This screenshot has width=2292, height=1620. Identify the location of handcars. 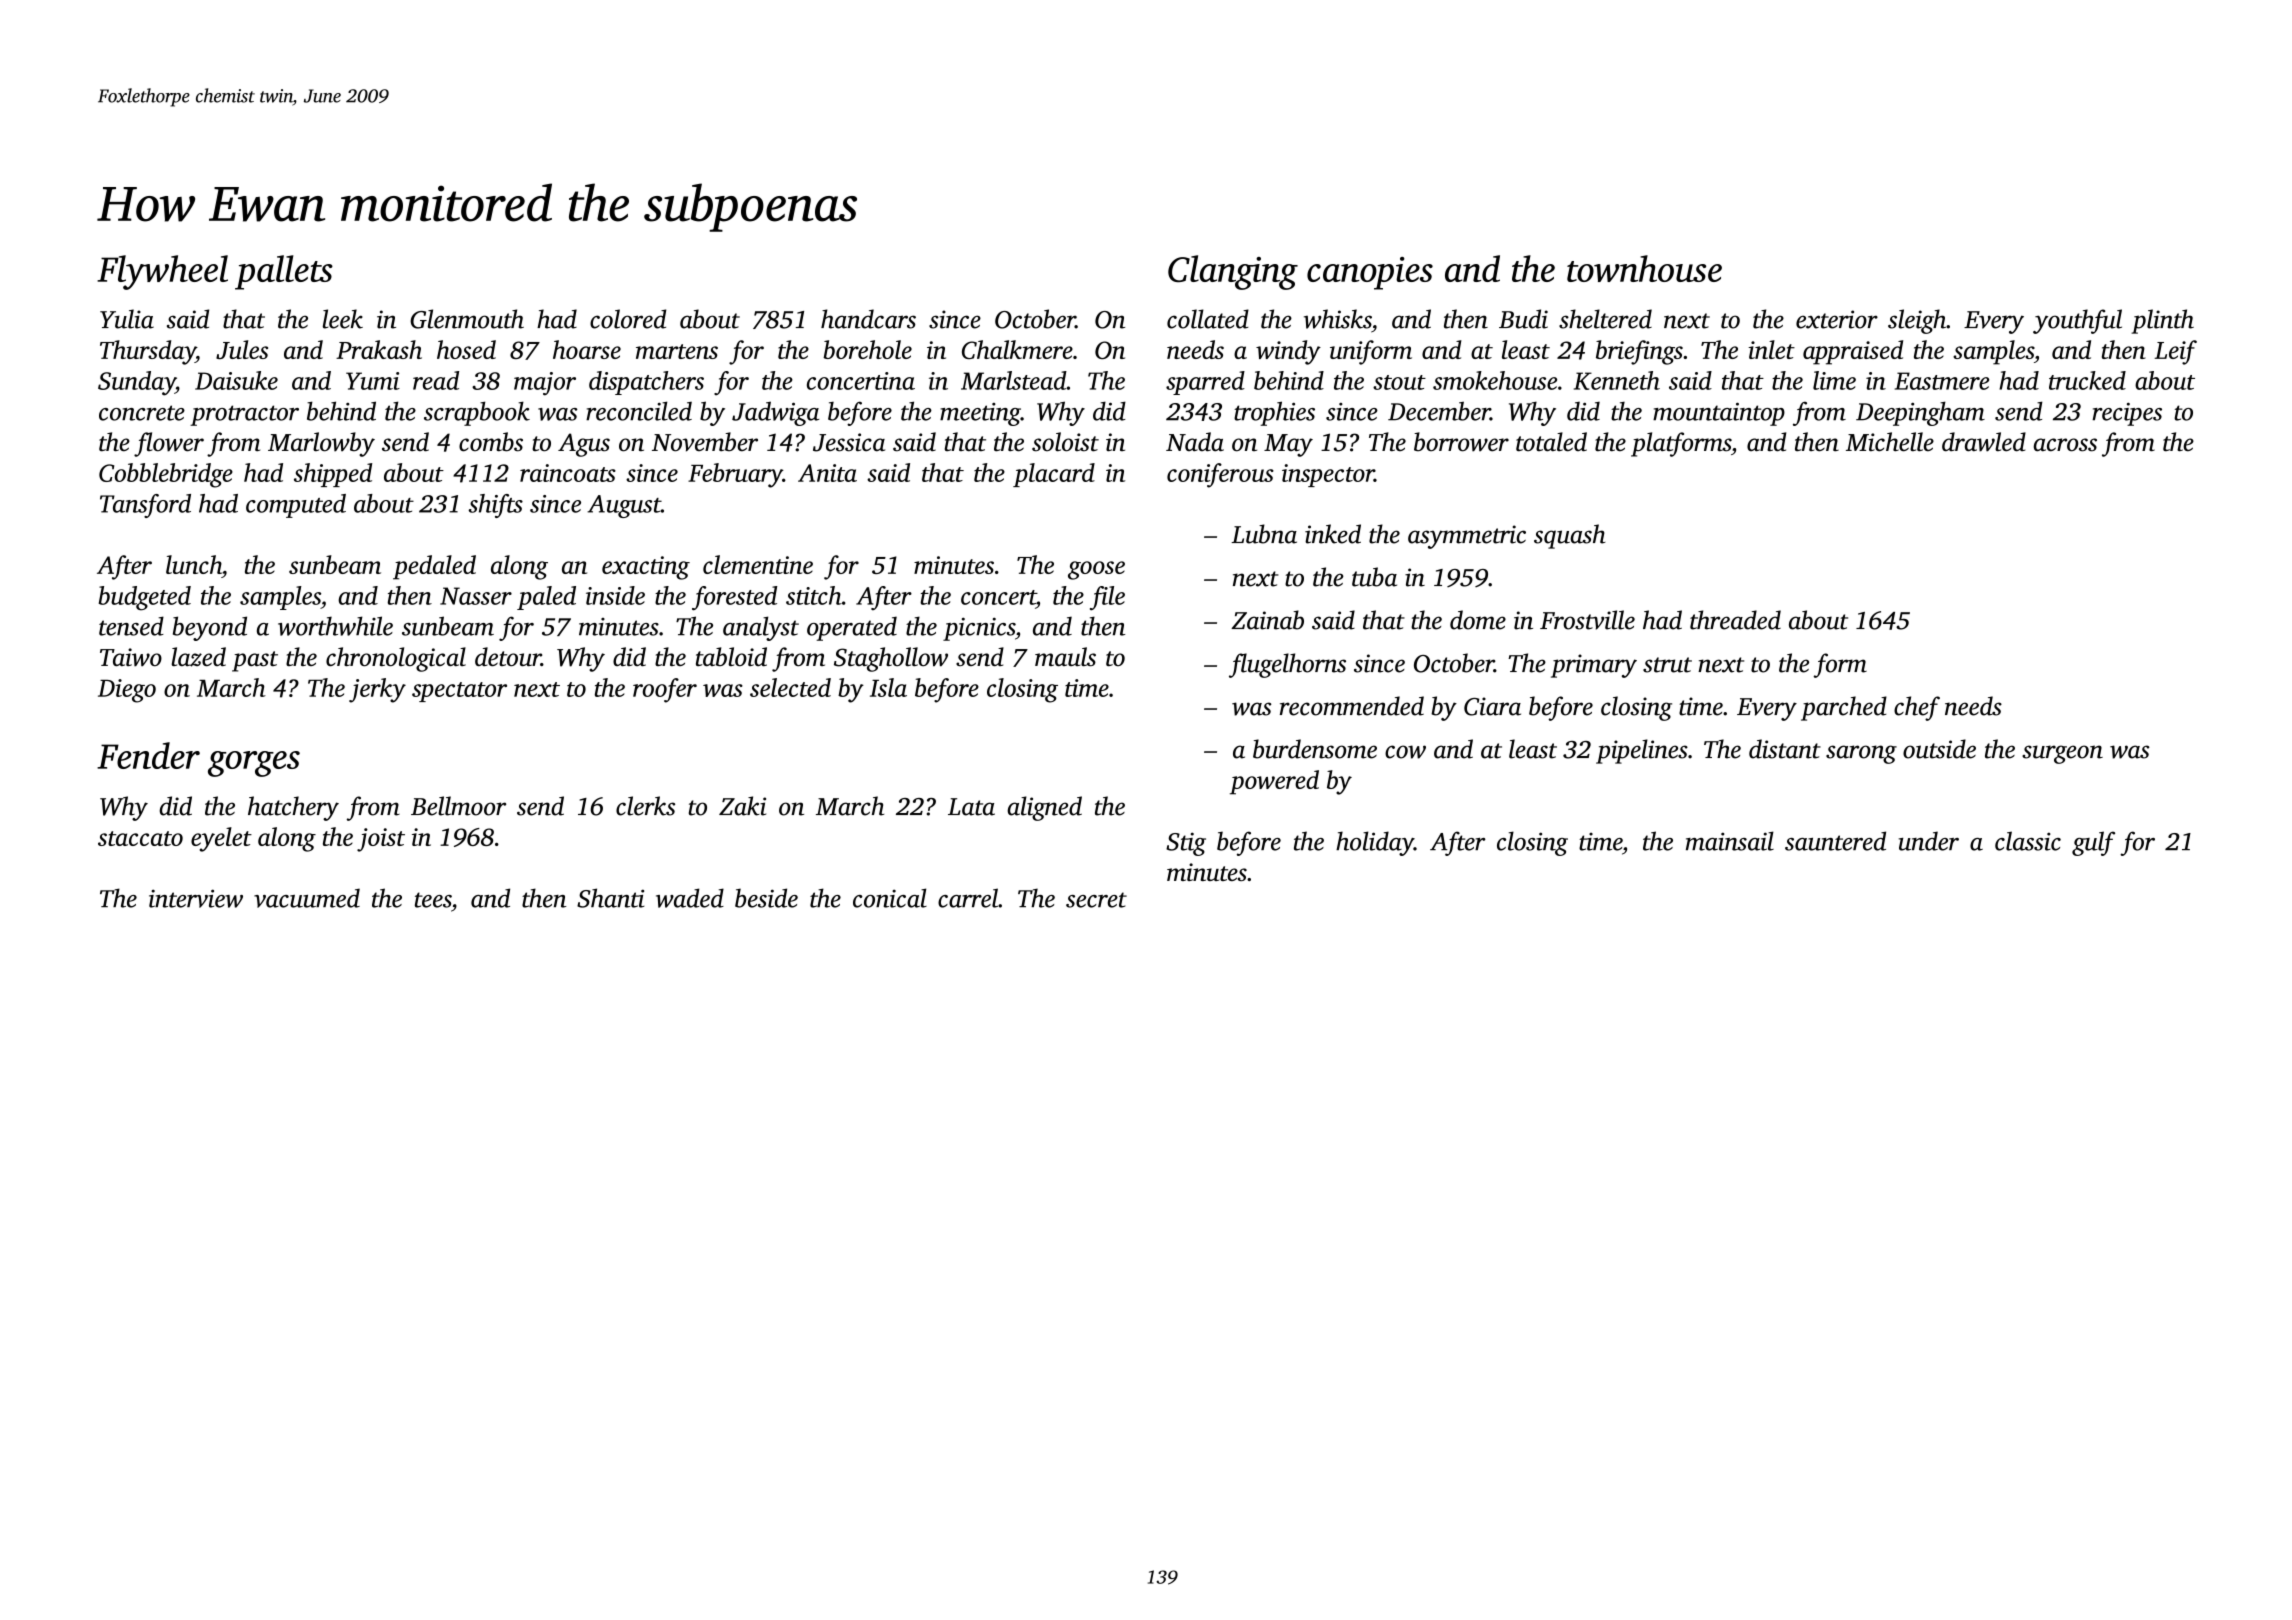
(868, 319).
